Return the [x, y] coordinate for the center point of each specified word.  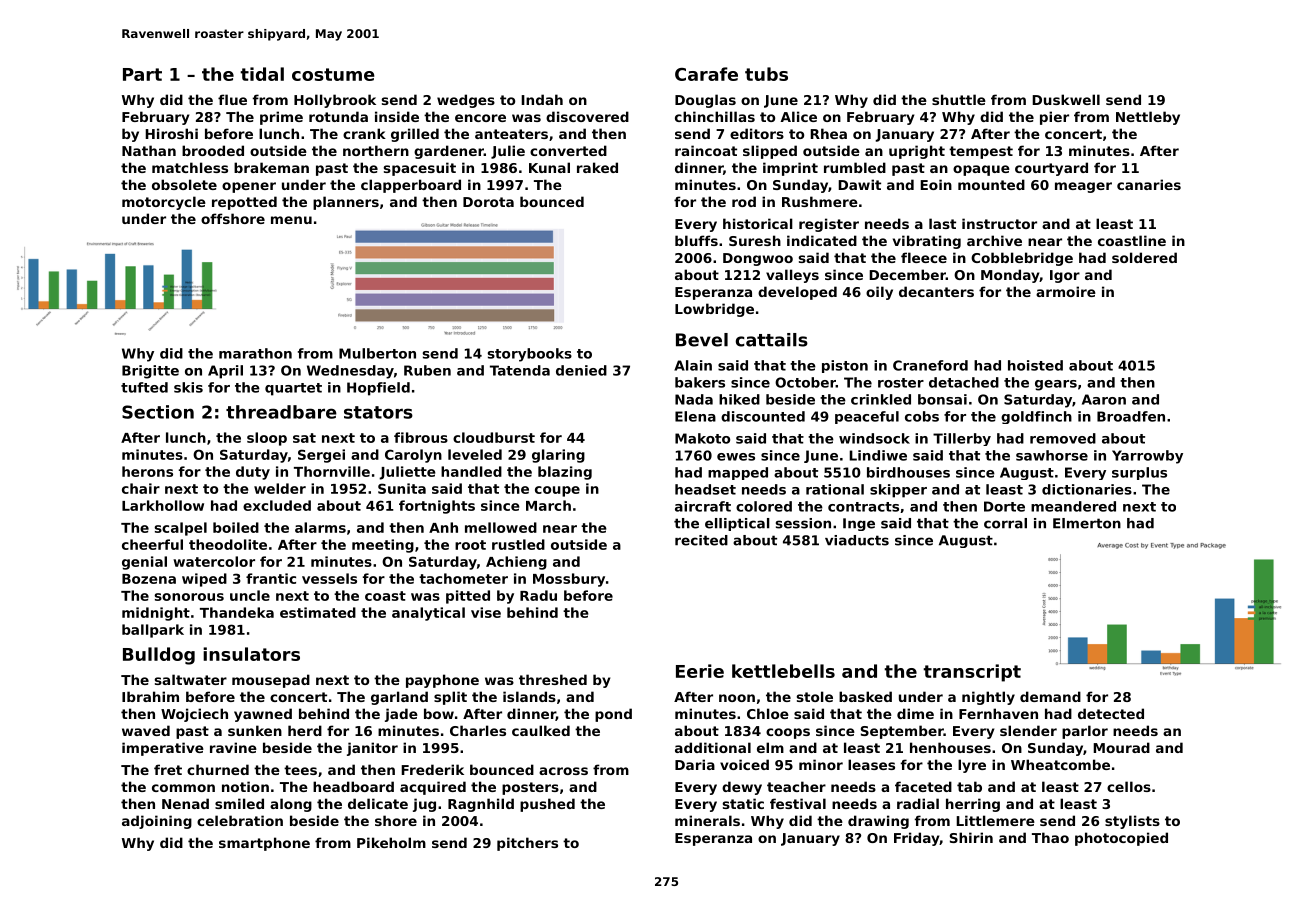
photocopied [1121, 839]
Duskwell [1066, 99]
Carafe [706, 74]
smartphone [264, 844]
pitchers [527, 844]
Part [142, 74]
